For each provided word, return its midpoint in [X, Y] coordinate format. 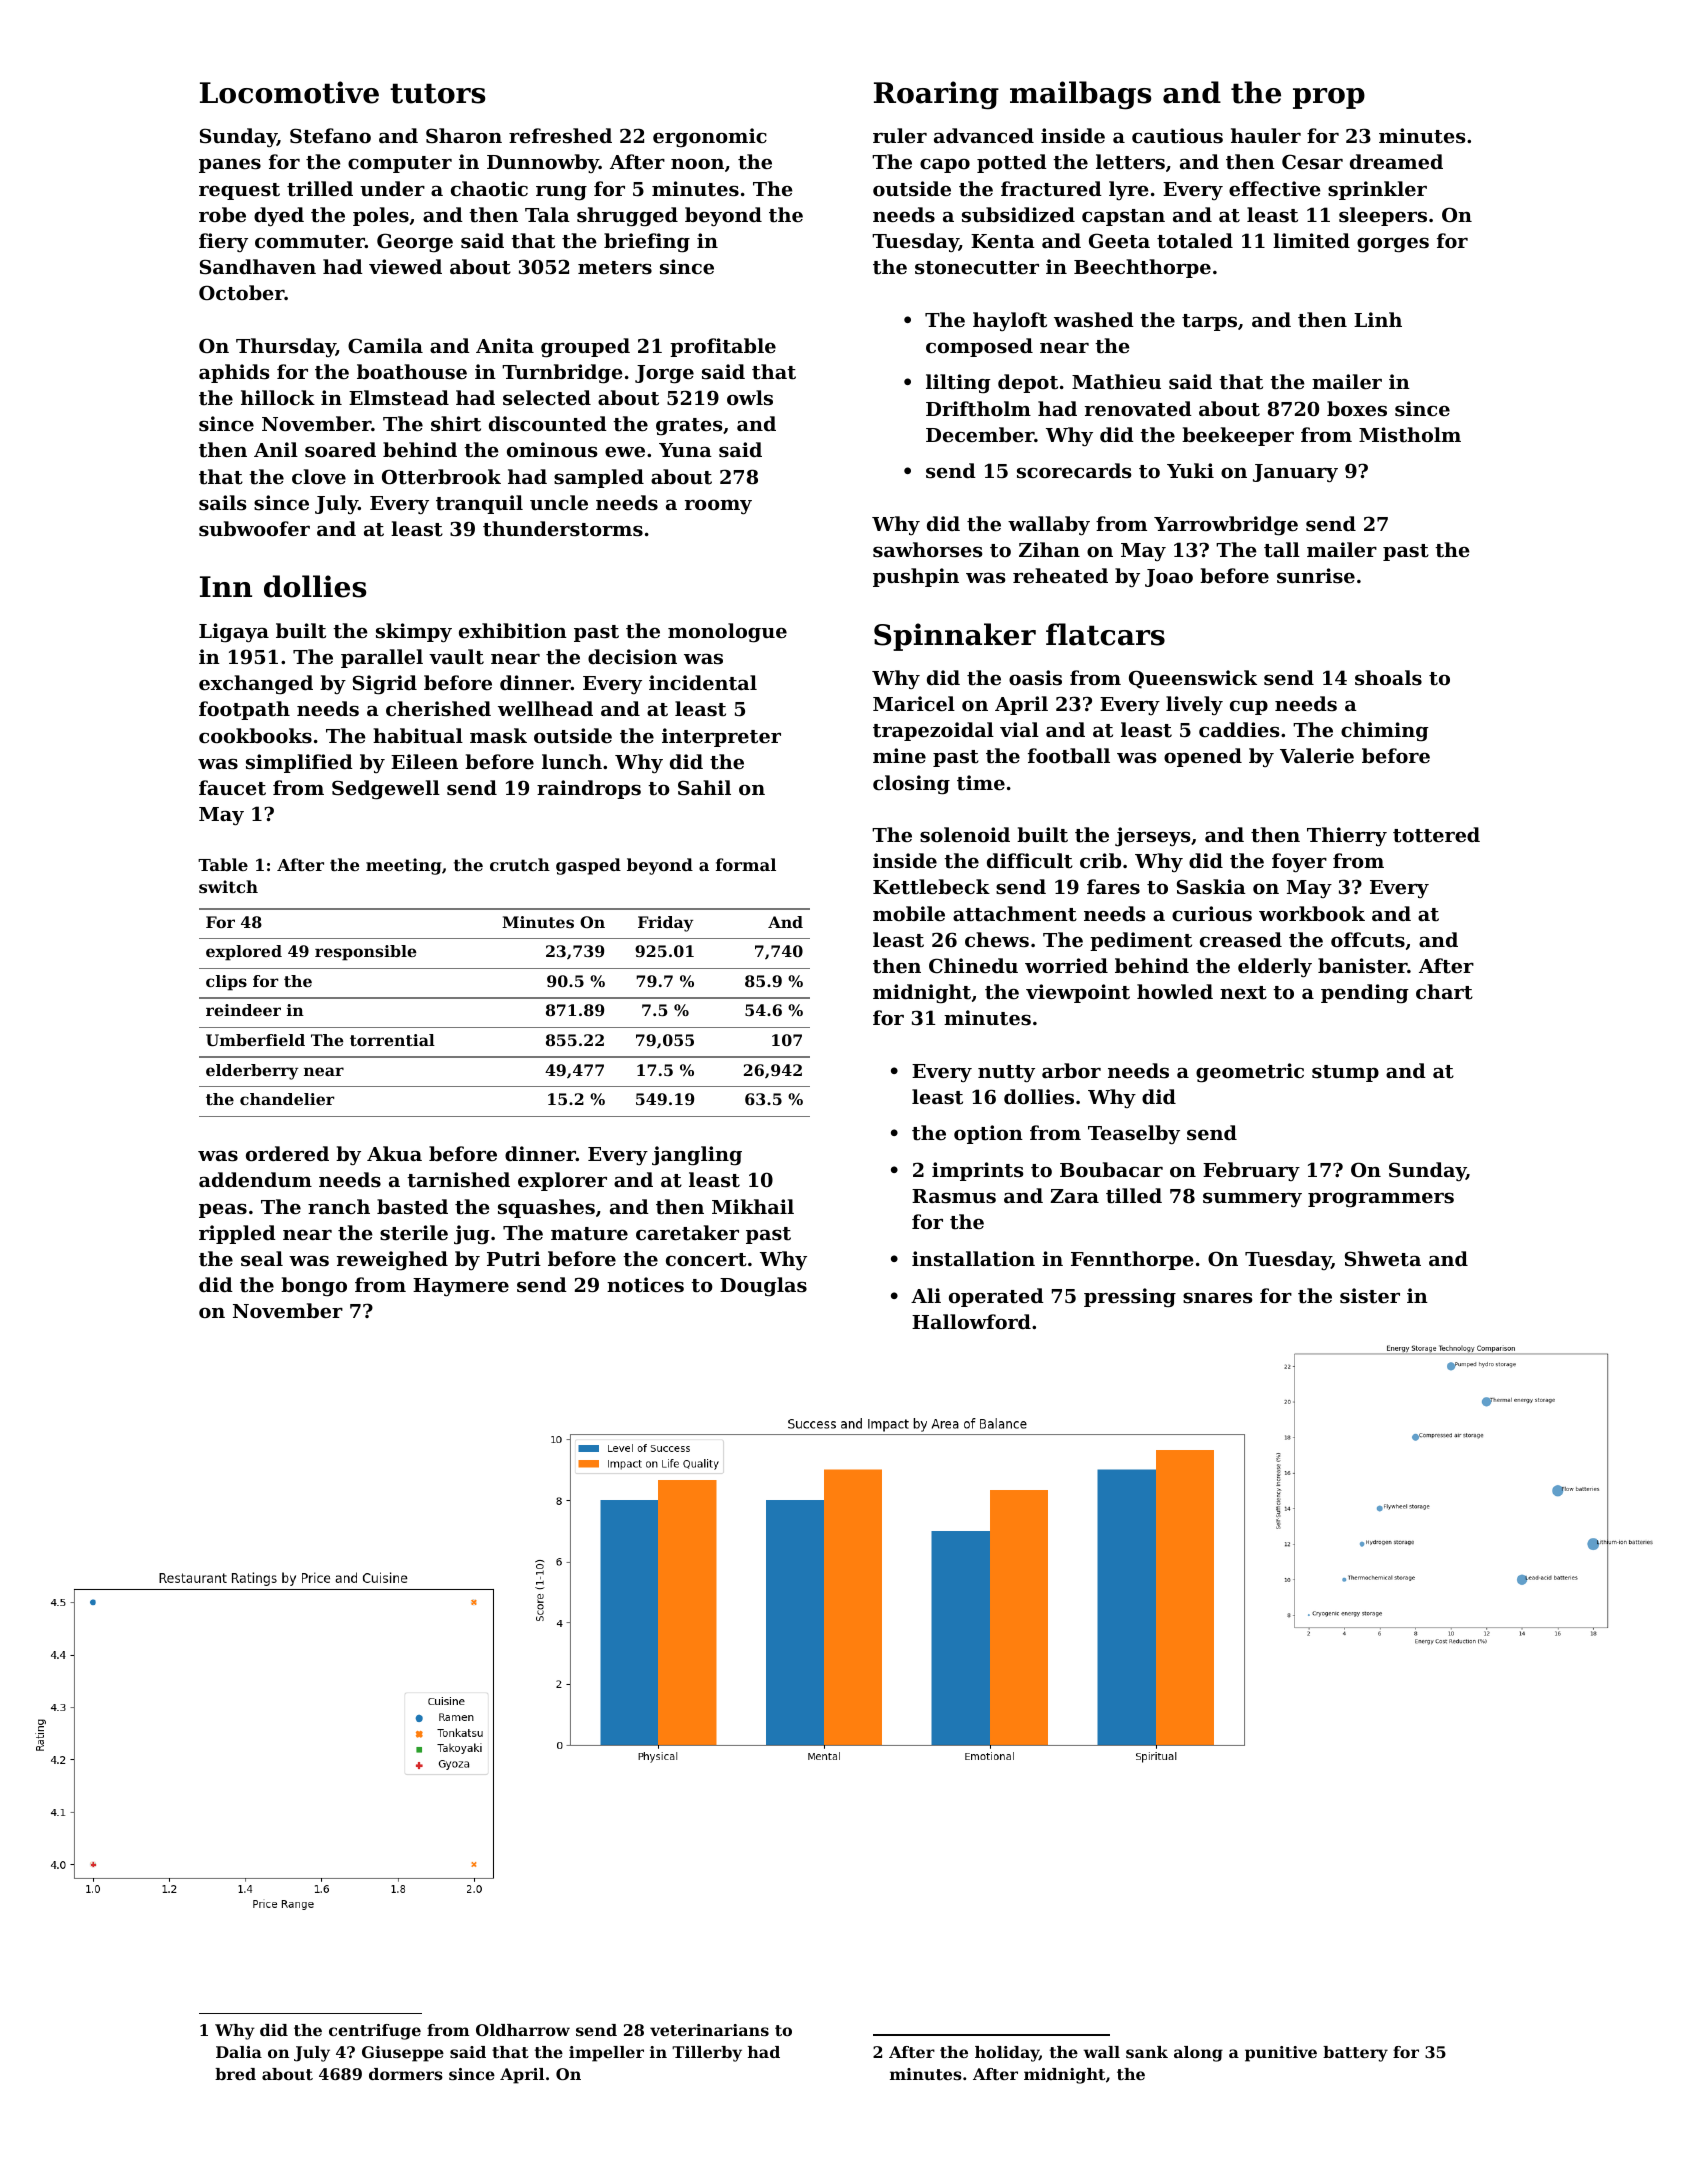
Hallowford [971, 1321]
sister [1370, 1296]
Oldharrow [523, 2030]
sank [1147, 2052]
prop [1329, 98]
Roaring [936, 95]
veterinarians [709, 2030]
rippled [237, 1234]
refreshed [560, 135]
